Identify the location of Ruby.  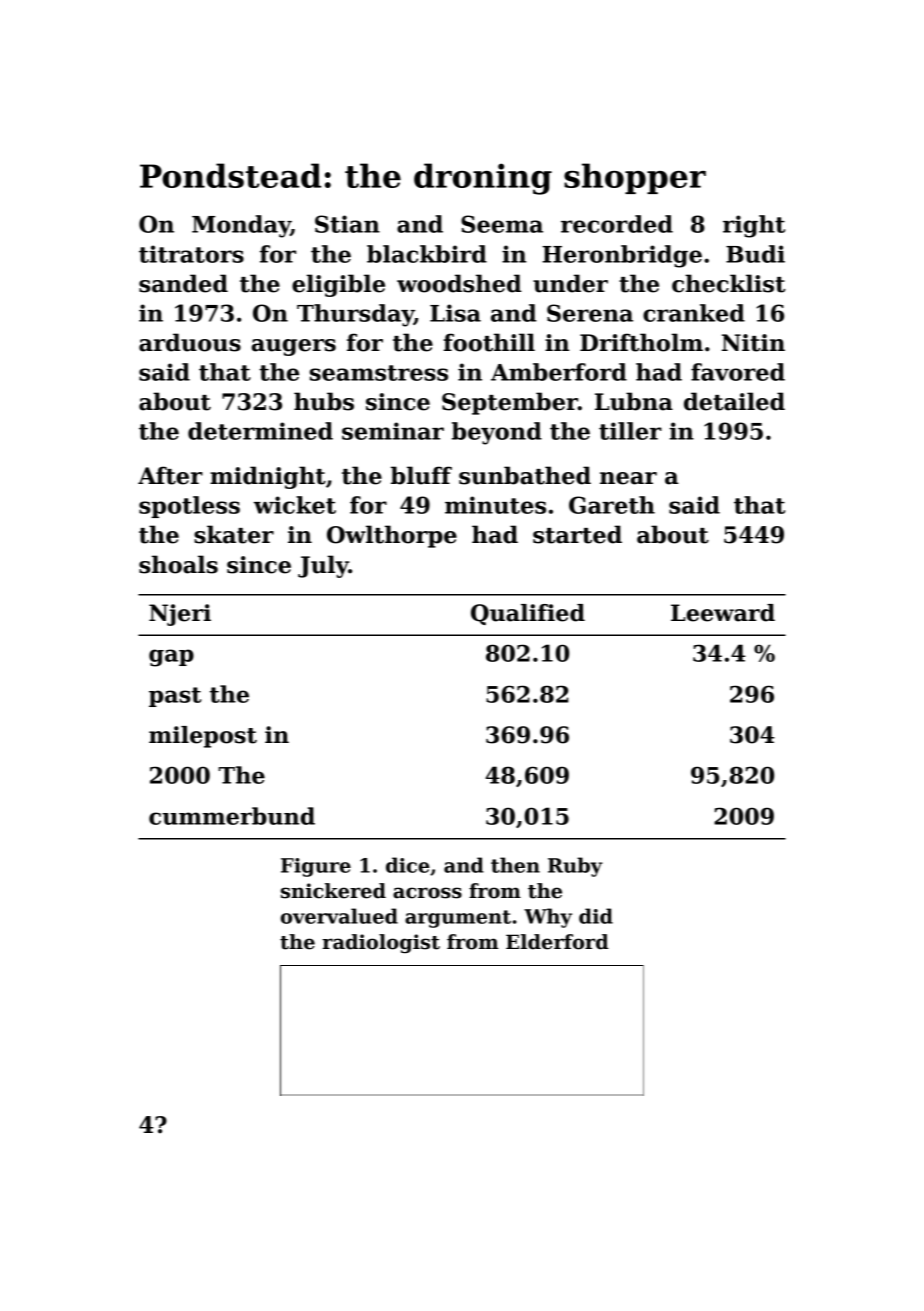
(575, 867).
